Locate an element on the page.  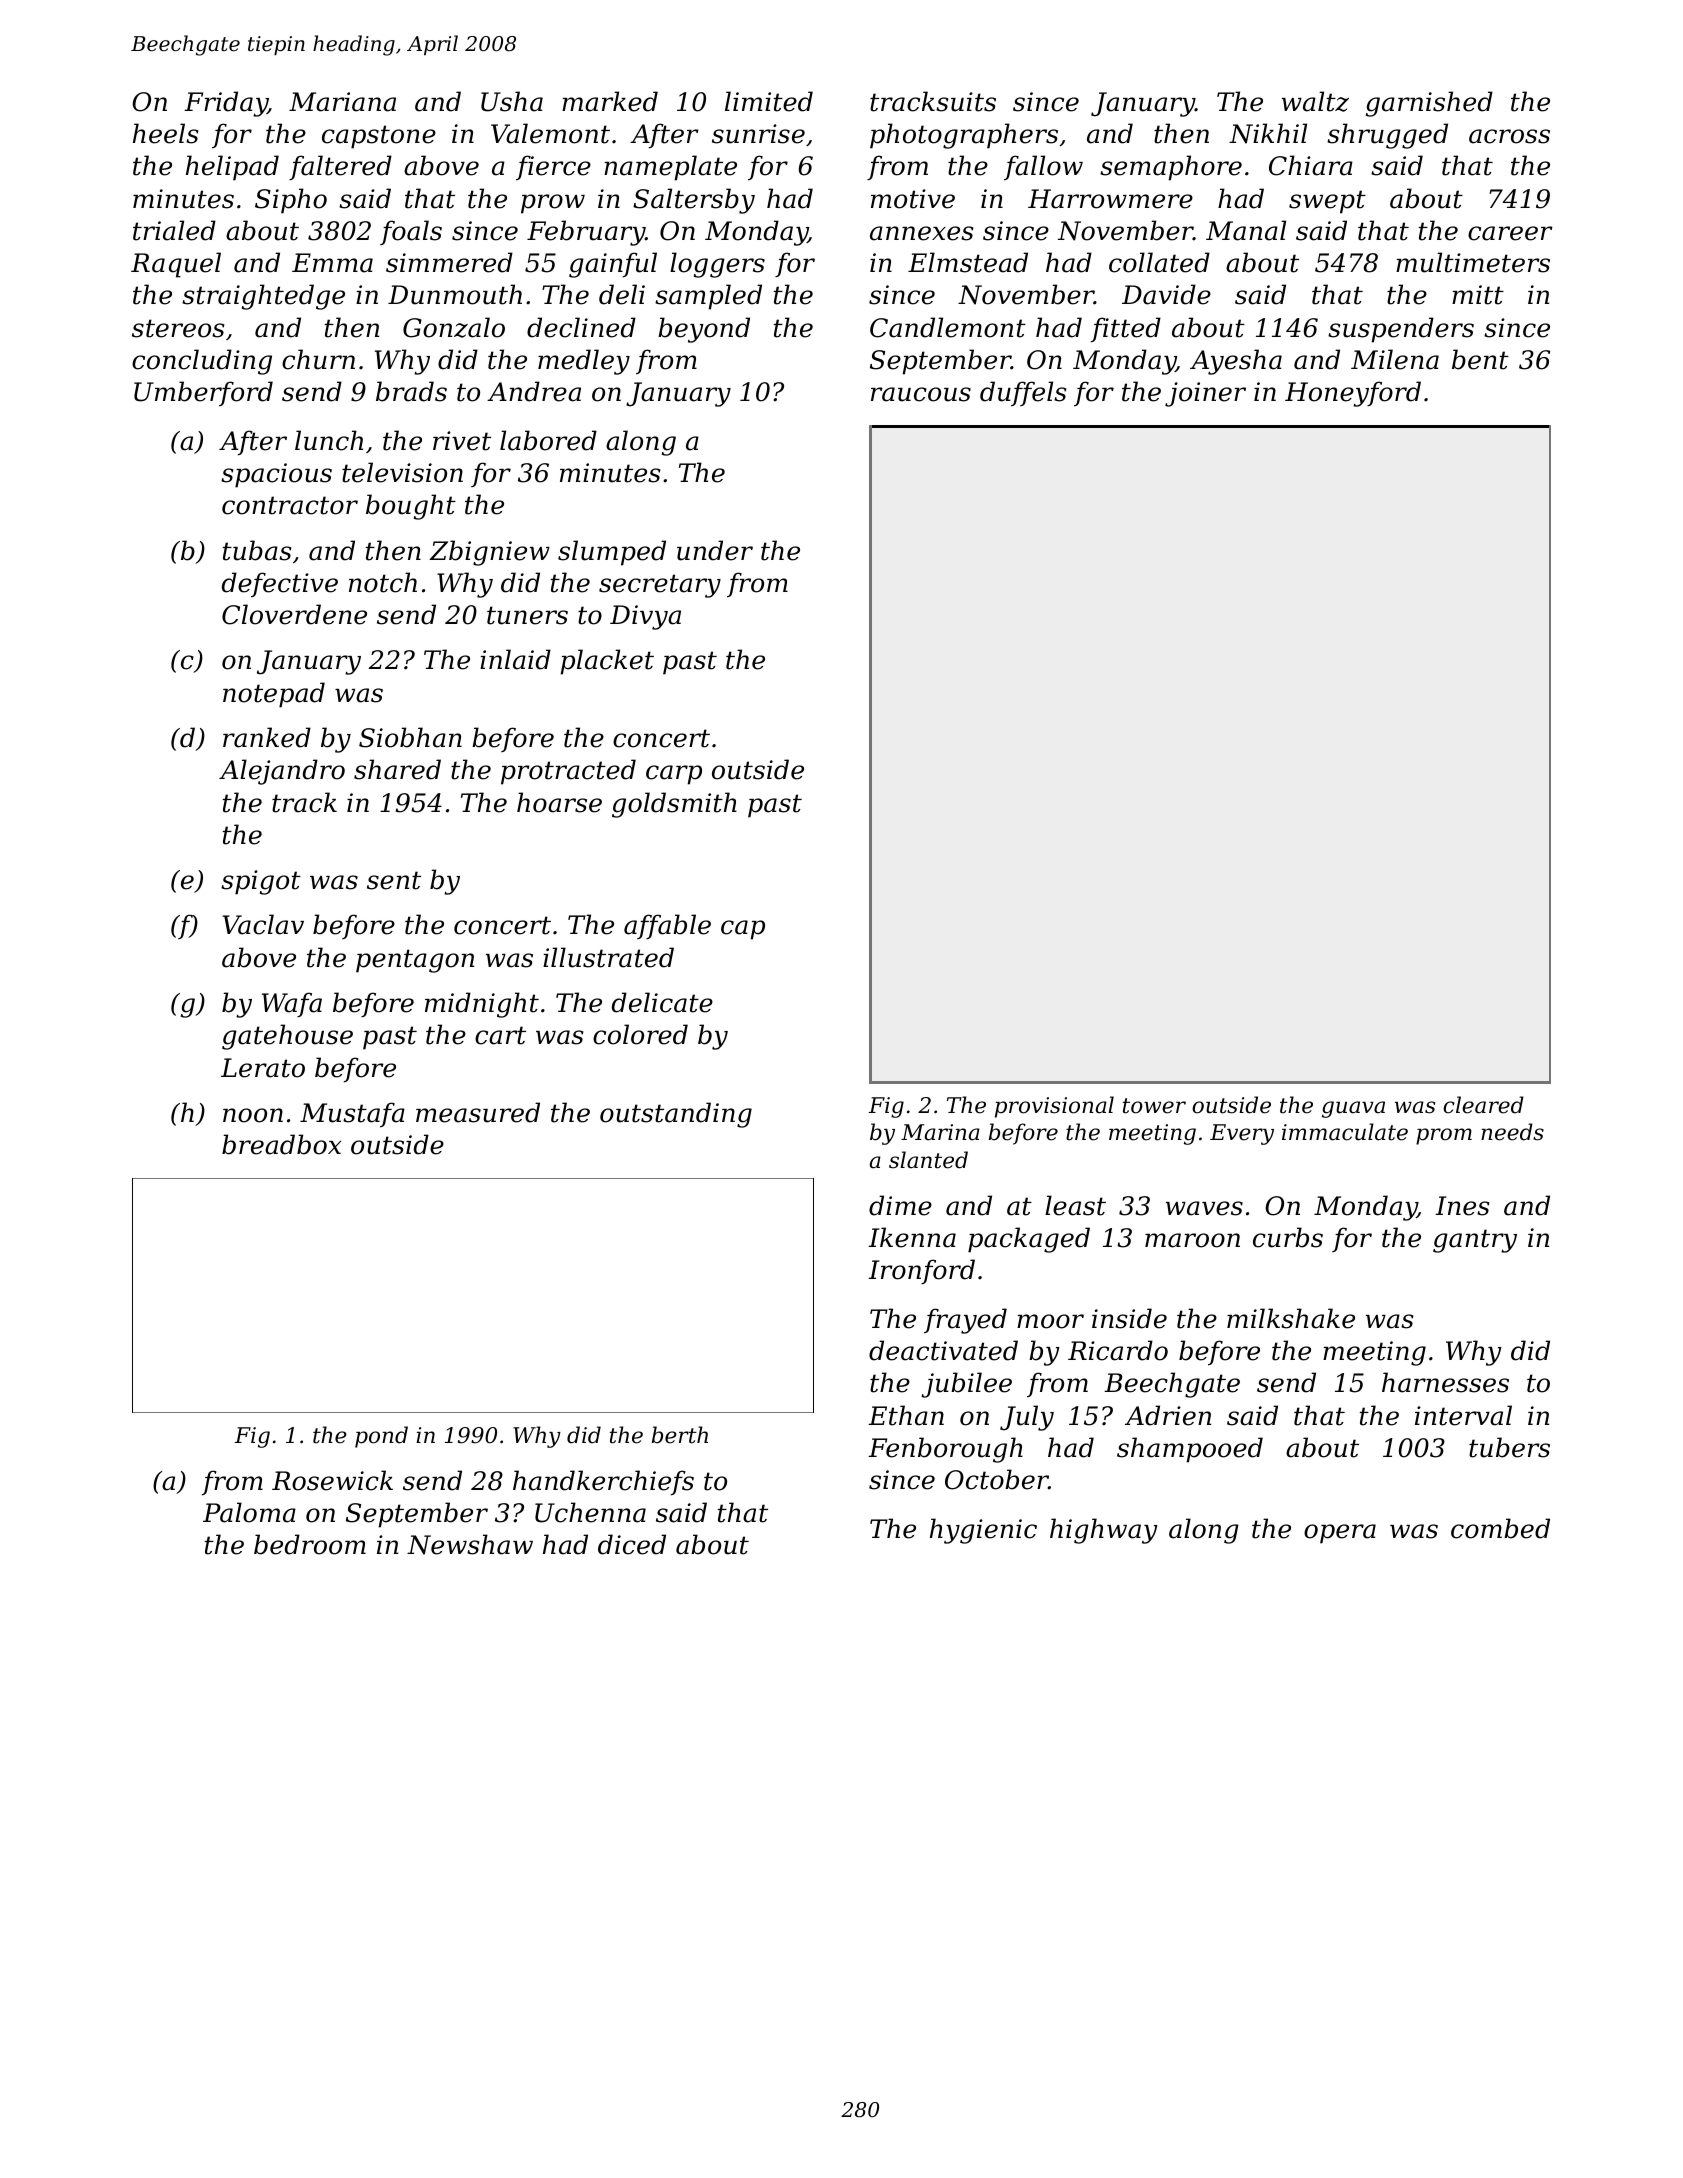
helipad is located at coordinates (232, 168).
